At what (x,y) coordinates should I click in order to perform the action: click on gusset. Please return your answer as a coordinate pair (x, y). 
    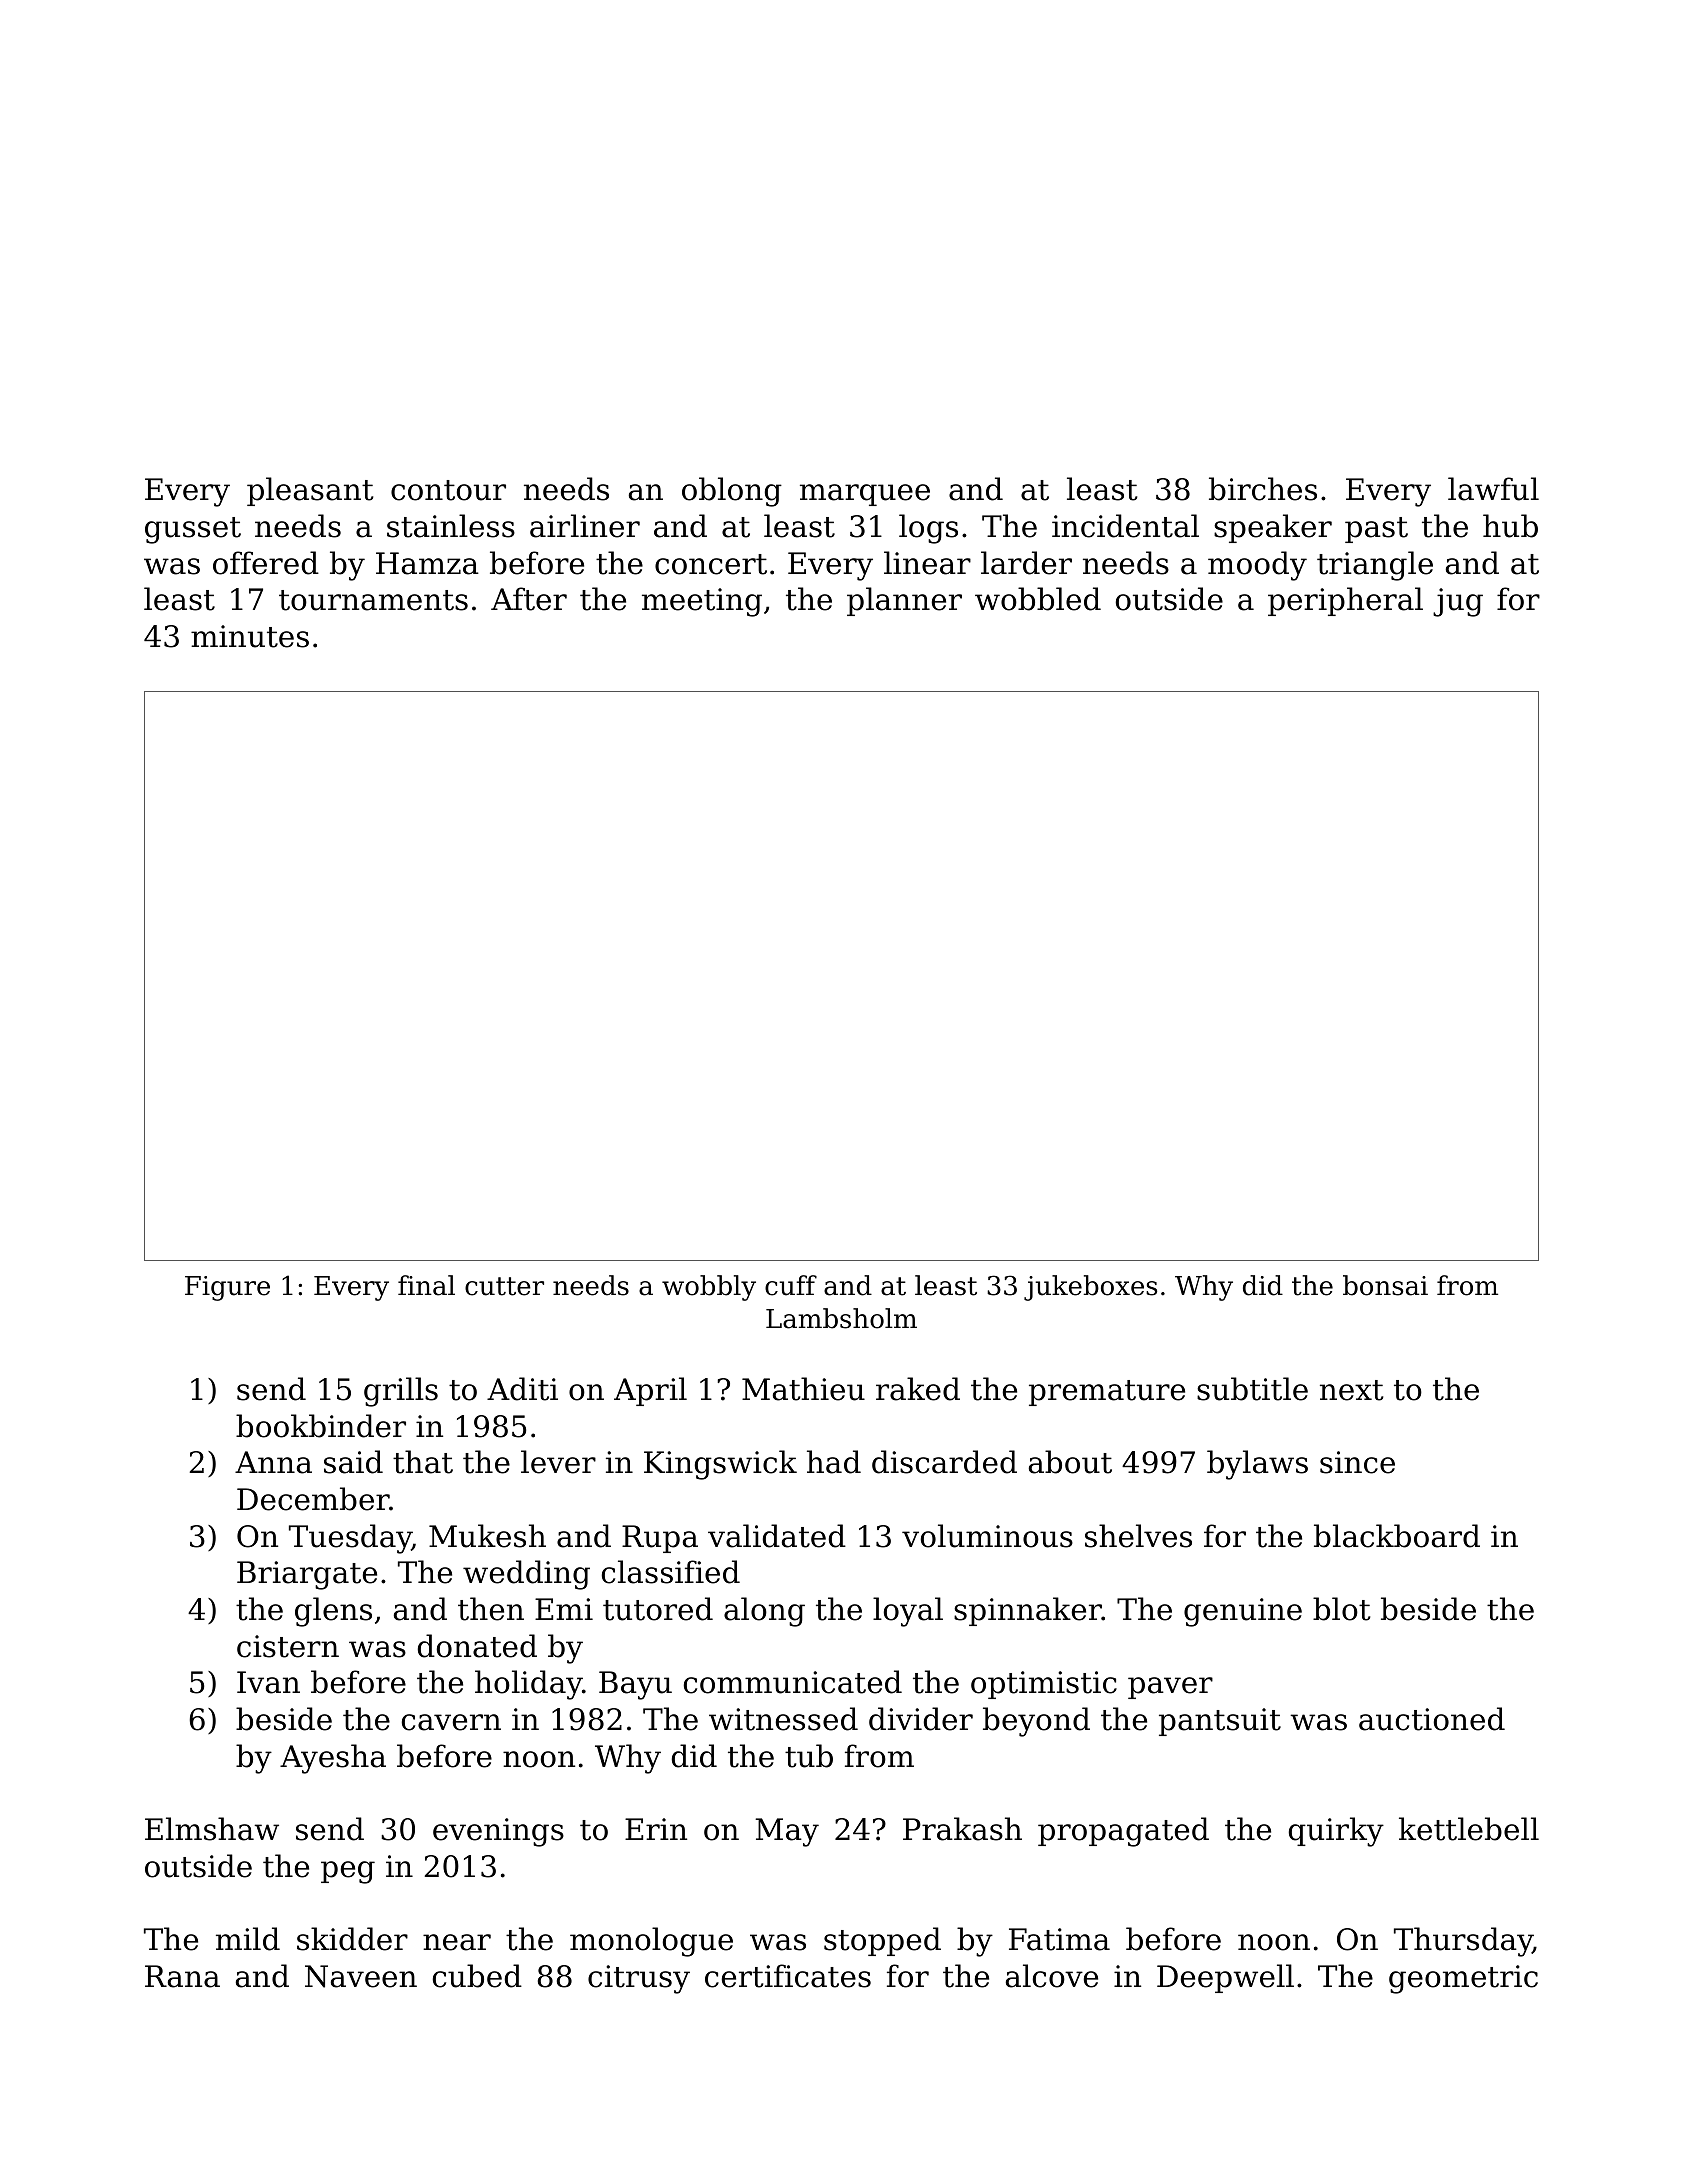
    Looking at the image, I should click on (193, 530).
